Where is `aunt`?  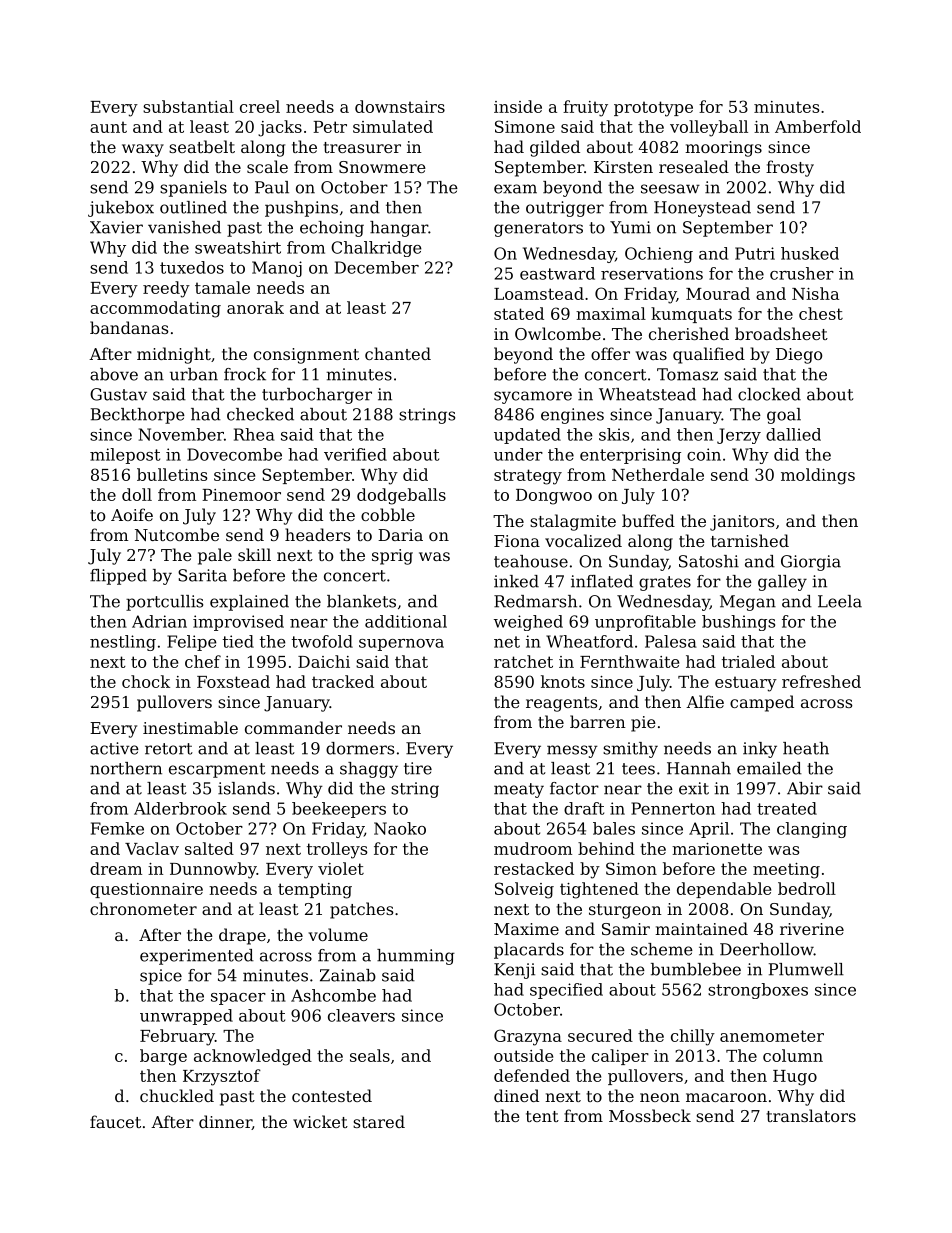
aunt is located at coordinates (108, 127).
